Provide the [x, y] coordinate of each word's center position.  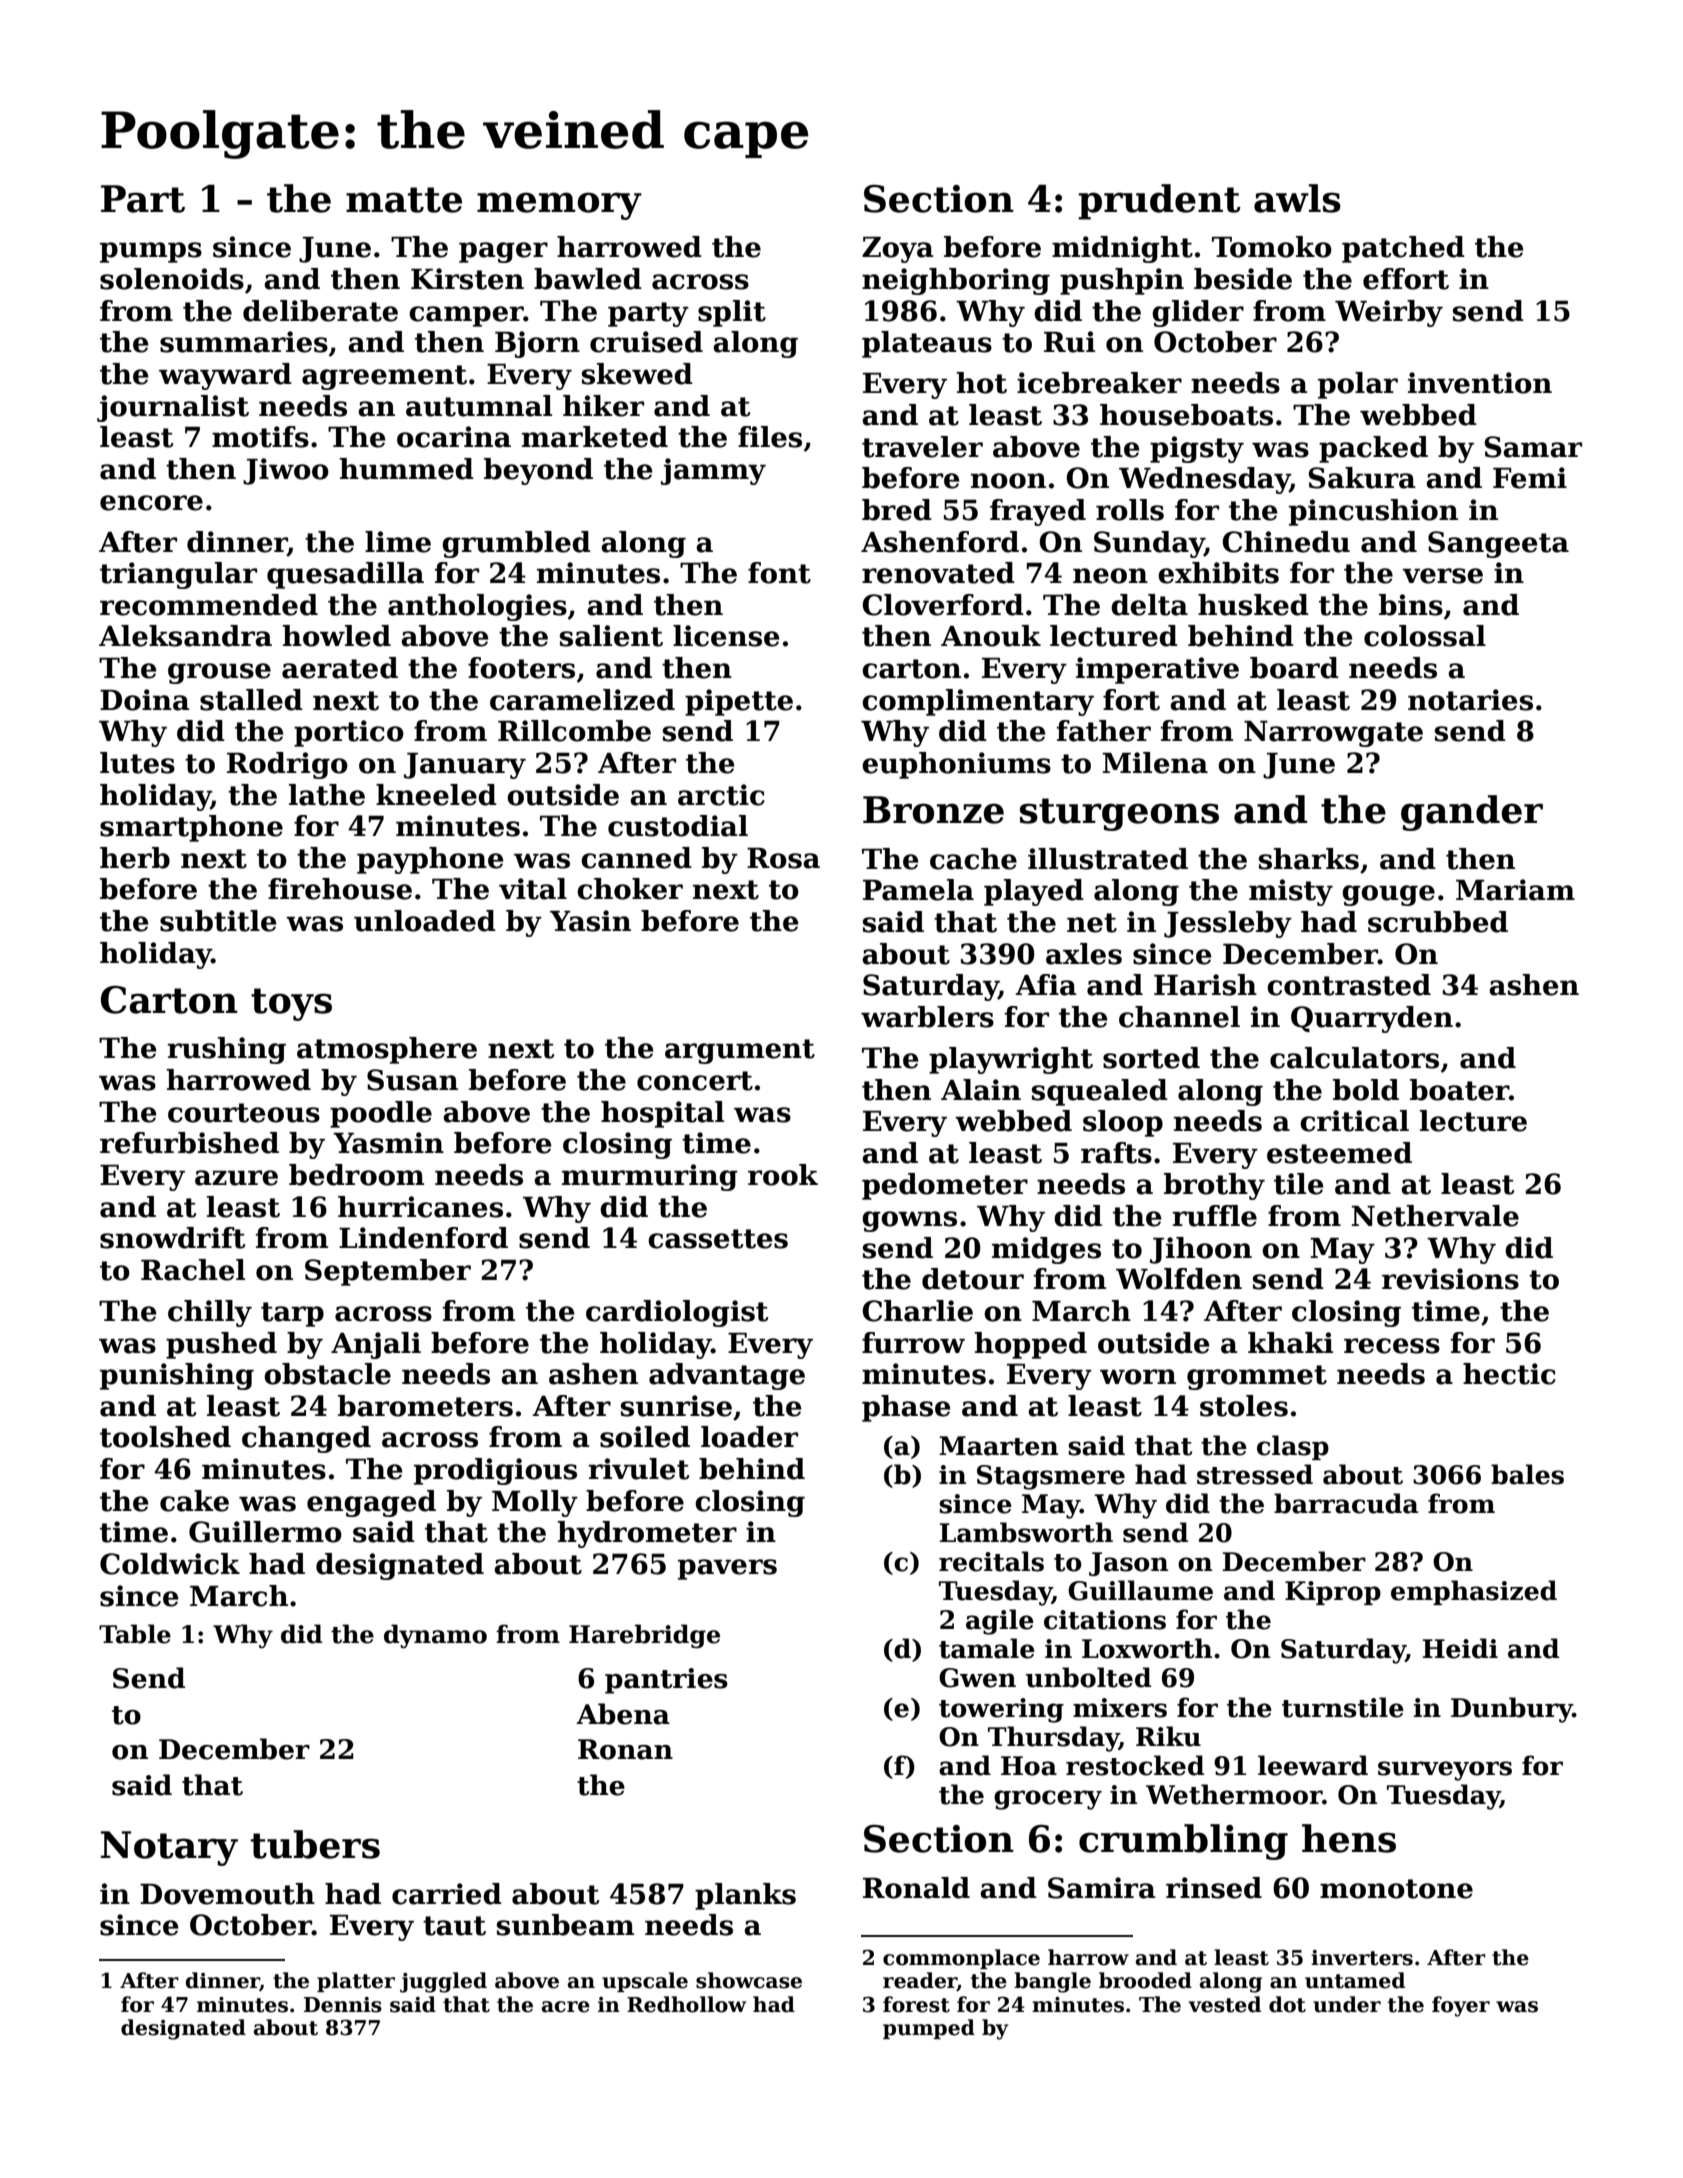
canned [636, 858]
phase [906, 1408]
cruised [646, 342]
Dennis [343, 2005]
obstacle [327, 1374]
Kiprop [1333, 1593]
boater [1459, 1090]
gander [1472, 813]
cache [973, 859]
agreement [384, 377]
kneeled [436, 795]
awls [1297, 198]
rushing [226, 1050]
